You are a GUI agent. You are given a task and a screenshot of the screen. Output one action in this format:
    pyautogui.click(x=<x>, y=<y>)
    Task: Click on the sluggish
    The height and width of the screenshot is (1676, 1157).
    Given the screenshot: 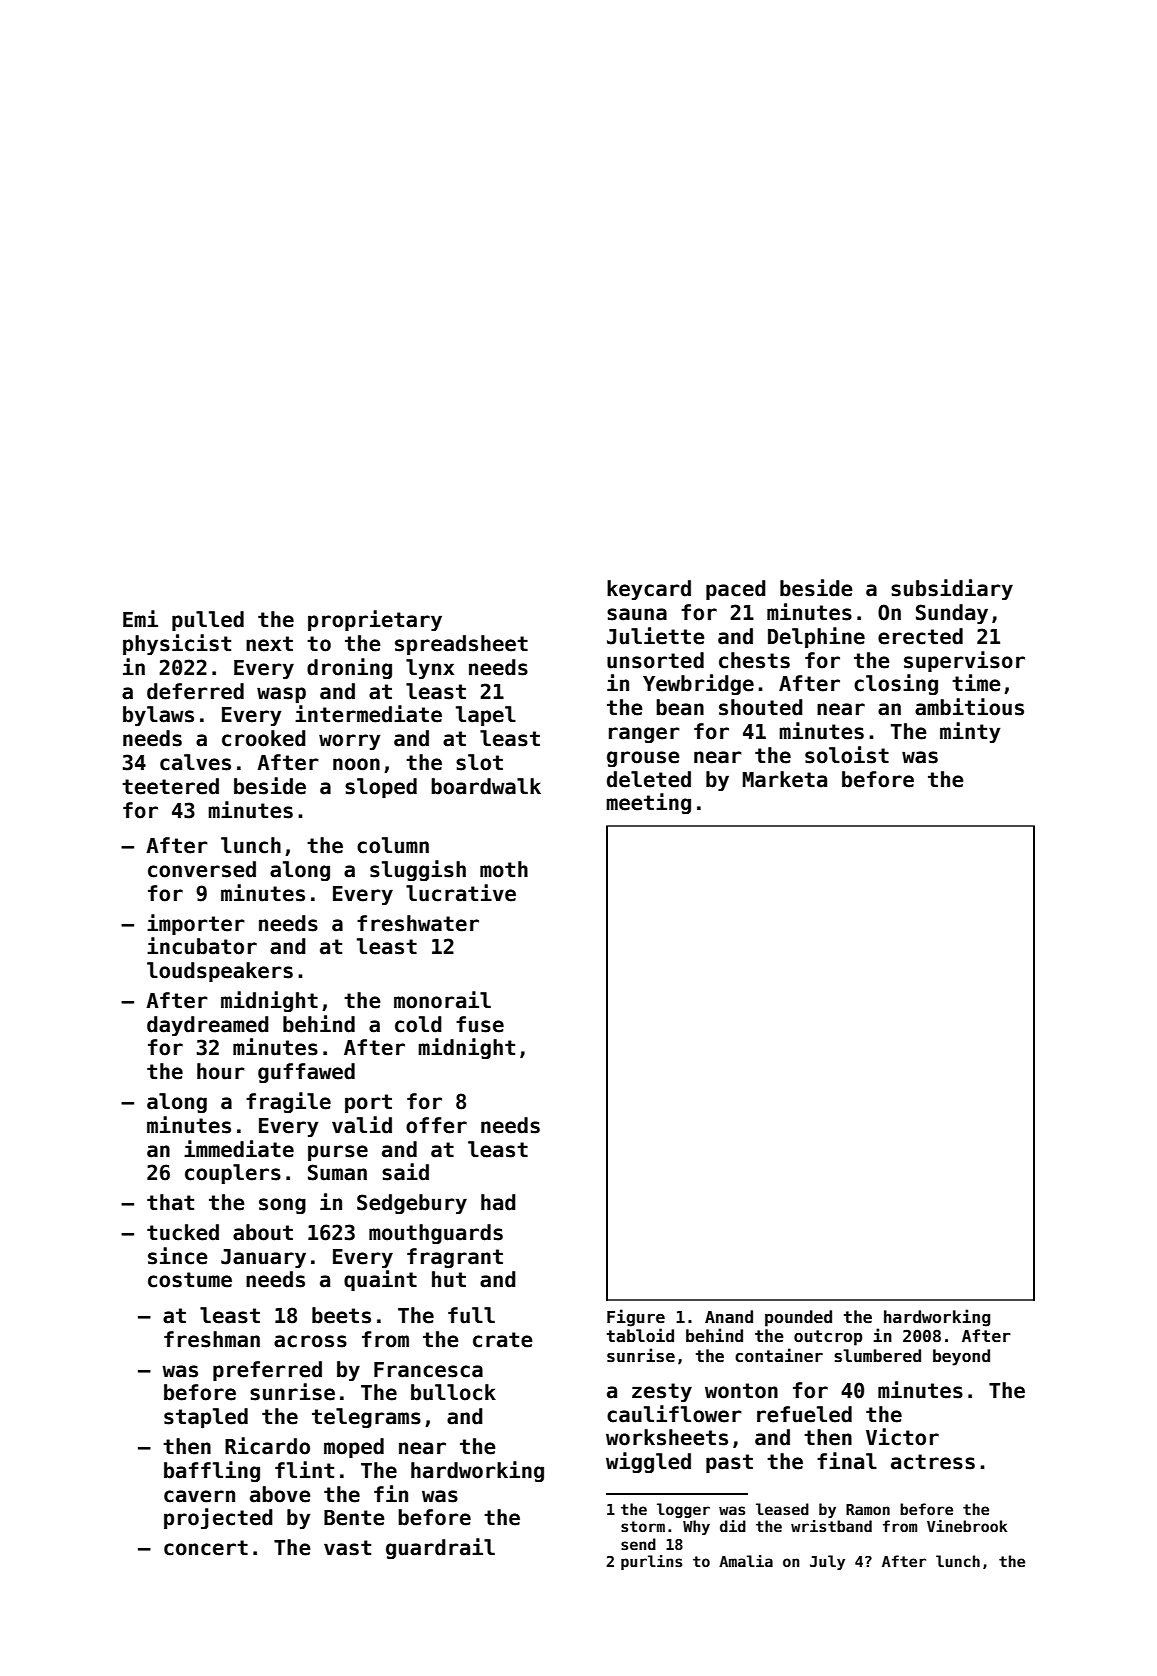 What is the action you would take?
    pyautogui.click(x=418, y=870)
